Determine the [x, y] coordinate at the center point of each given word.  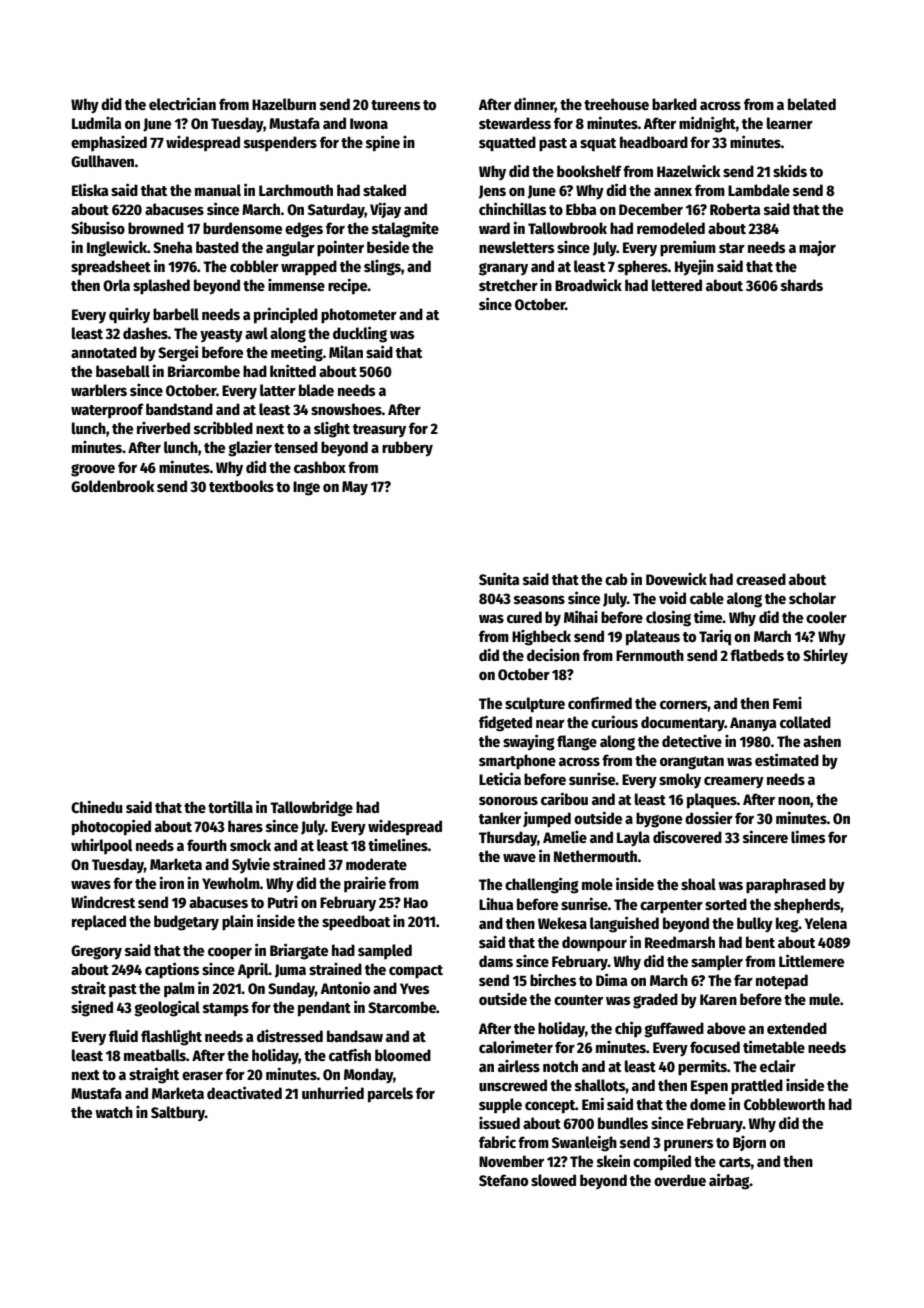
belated [812, 104]
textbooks [241, 486]
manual [218, 190]
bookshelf [589, 171]
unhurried [333, 1092]
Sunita [499, 578]
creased [761, 579]
